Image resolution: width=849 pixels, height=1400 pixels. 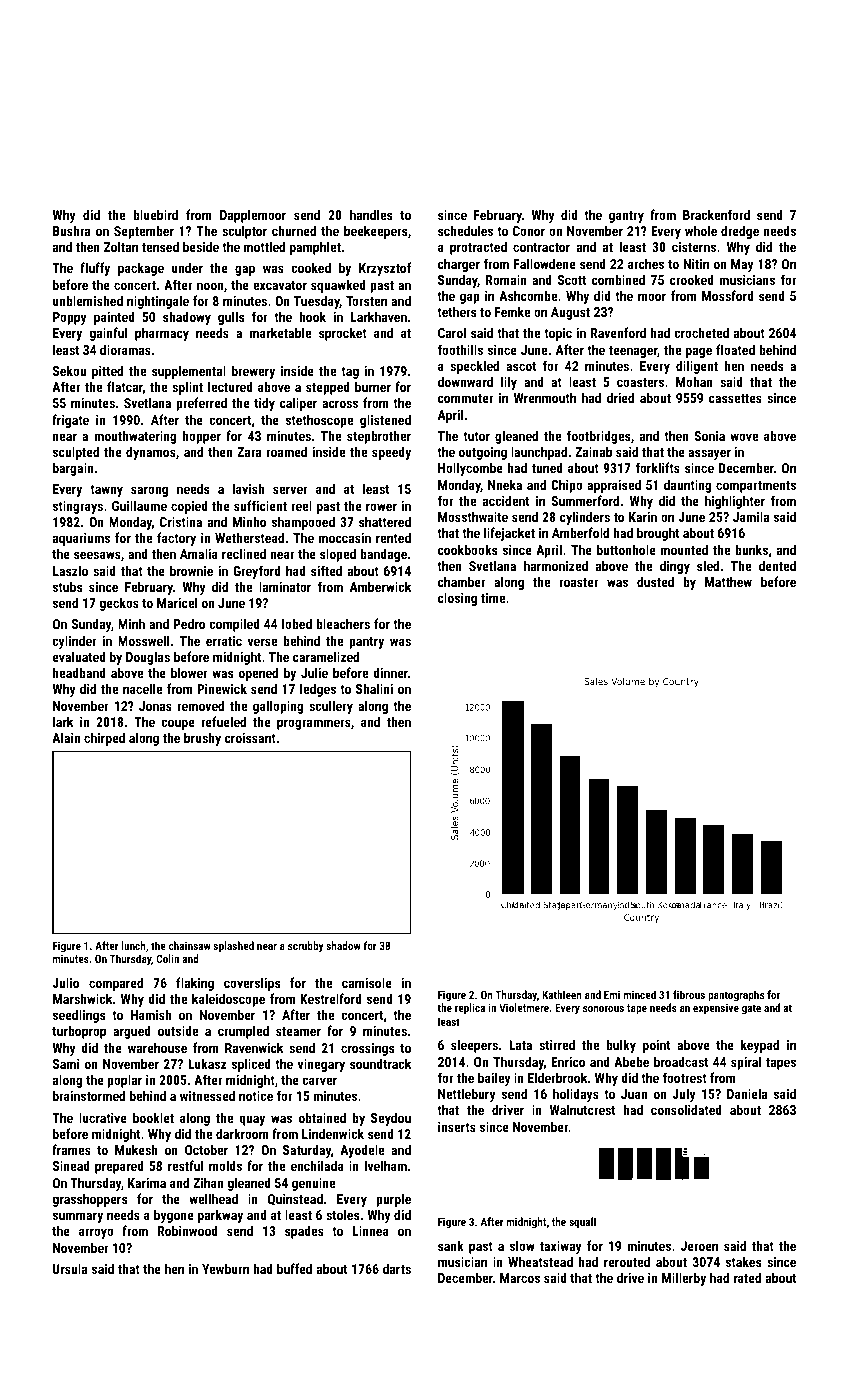 I want to click on Bushra, so click(x=71, y=230).
